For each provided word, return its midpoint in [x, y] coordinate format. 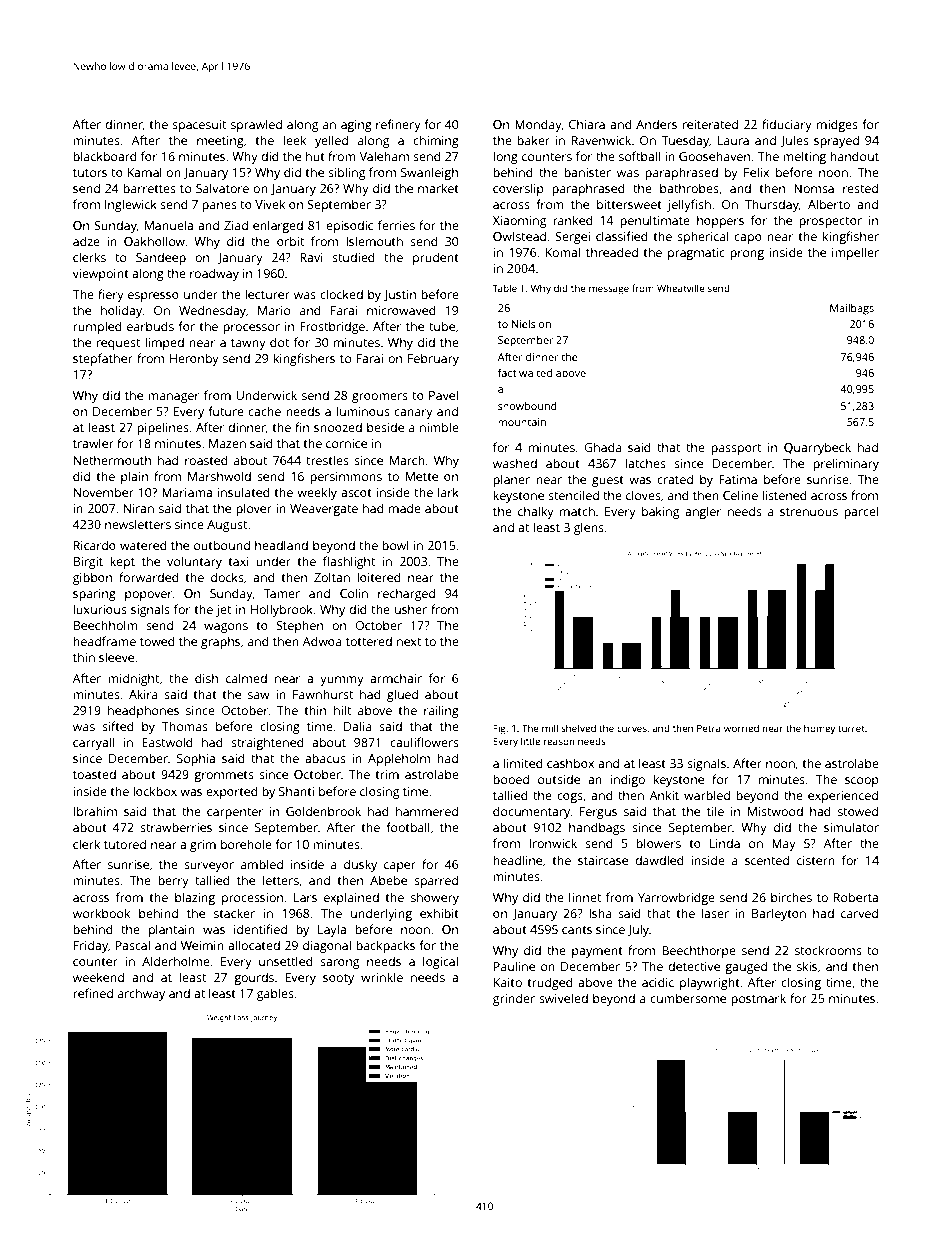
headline [517, 860]
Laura [733, 140]
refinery [398, 125]
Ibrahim [95, 811]
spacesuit [199, 126]
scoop [862, 782]
